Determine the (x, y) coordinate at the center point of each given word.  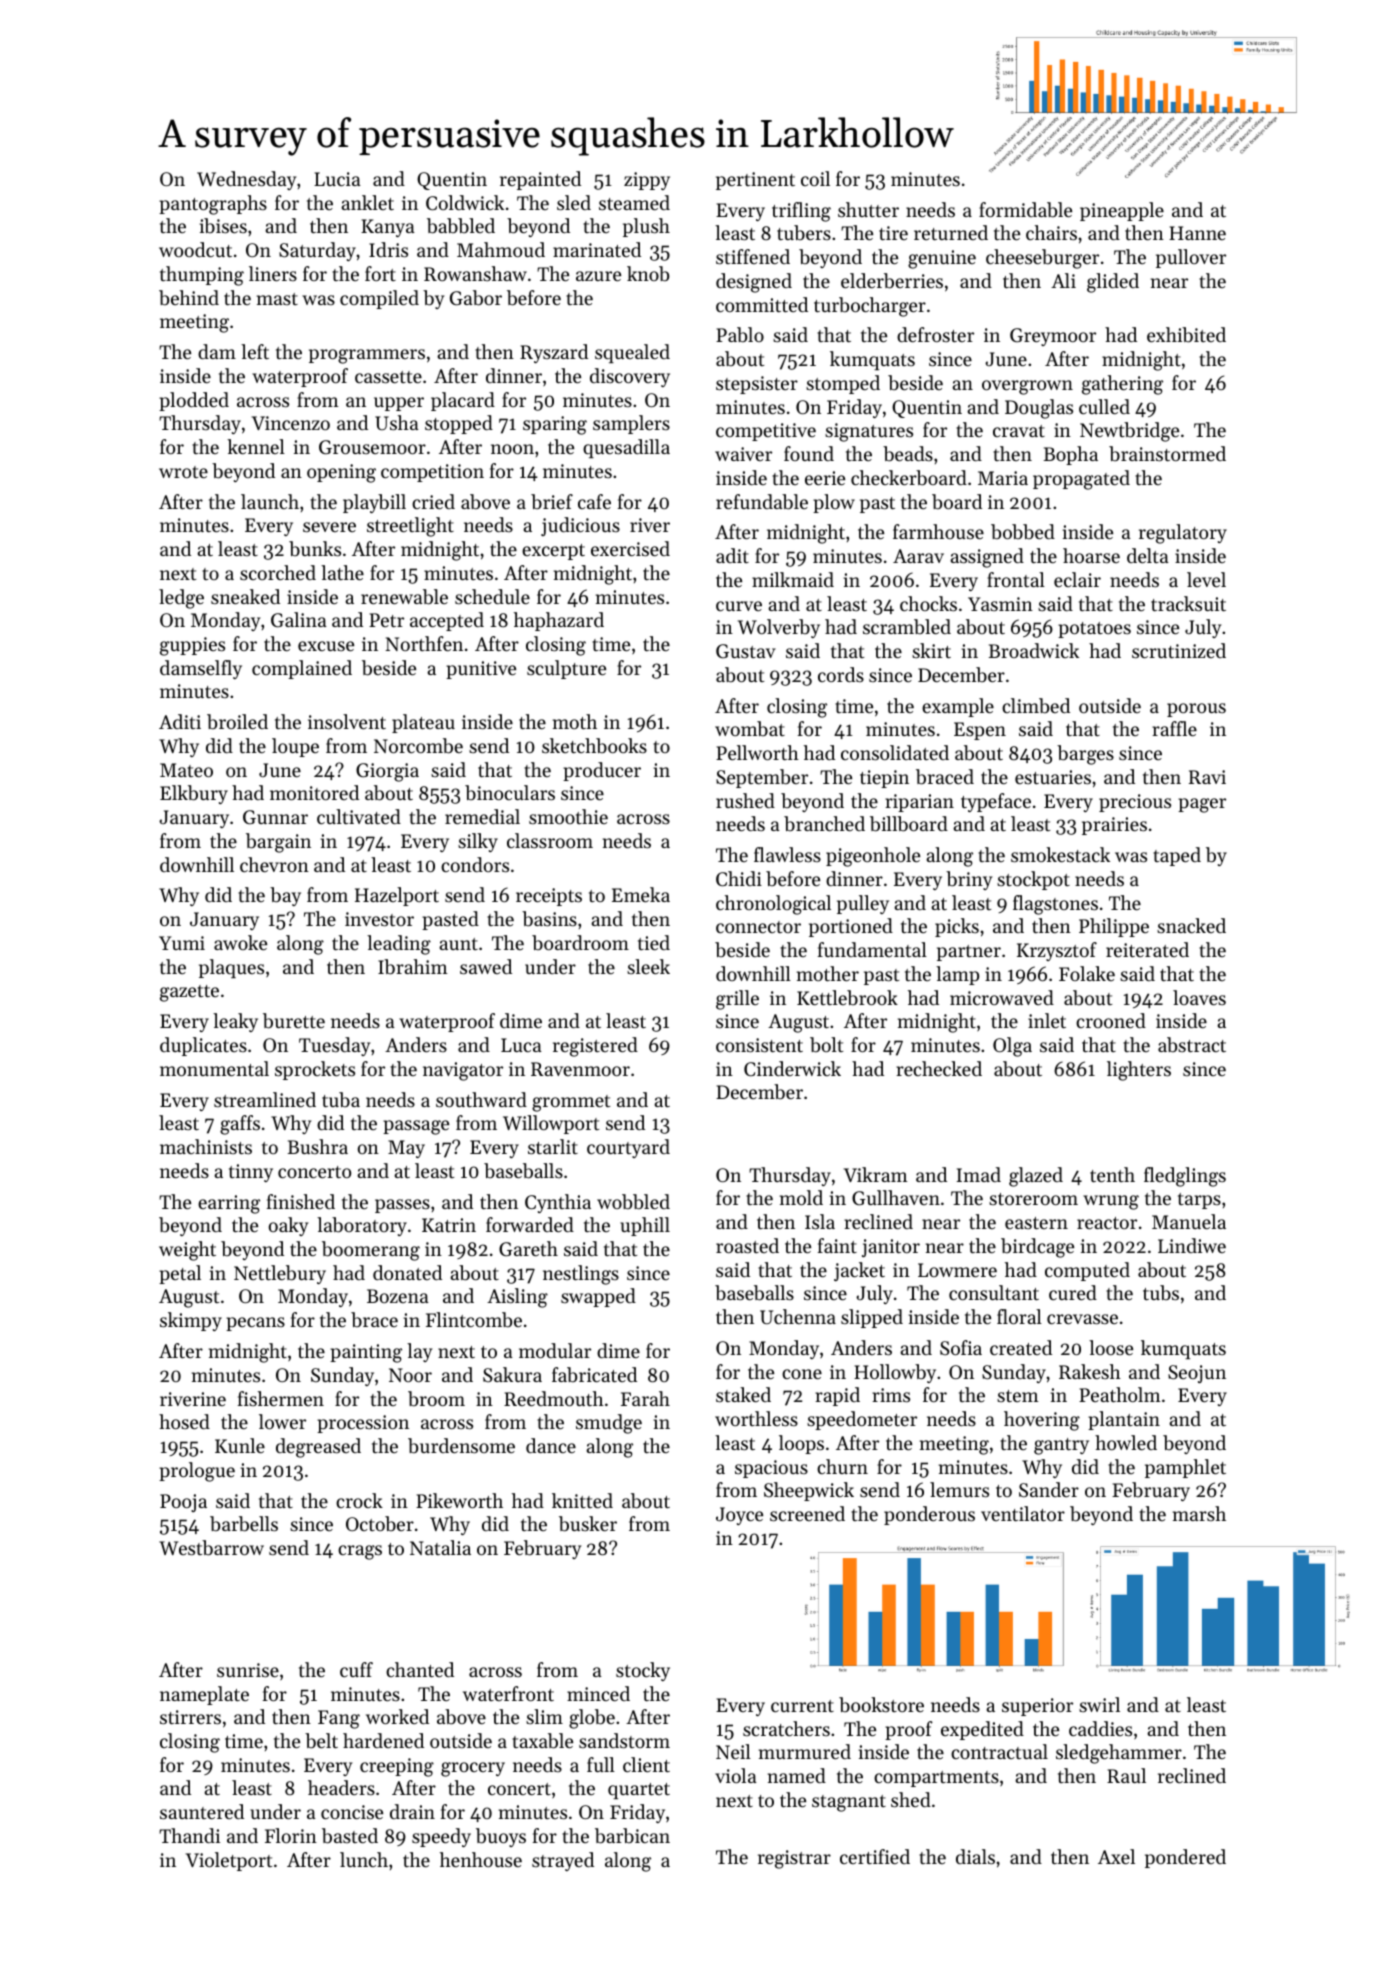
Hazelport (397, 896)
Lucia (337, 179)
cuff (356, 1669)
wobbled (633, 1202)
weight (187, 1251)
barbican (632, 1836)
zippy (647, 181)
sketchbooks (594, 745)
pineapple (1122, 211)
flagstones (1055, 905)
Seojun (1197, 1374)
